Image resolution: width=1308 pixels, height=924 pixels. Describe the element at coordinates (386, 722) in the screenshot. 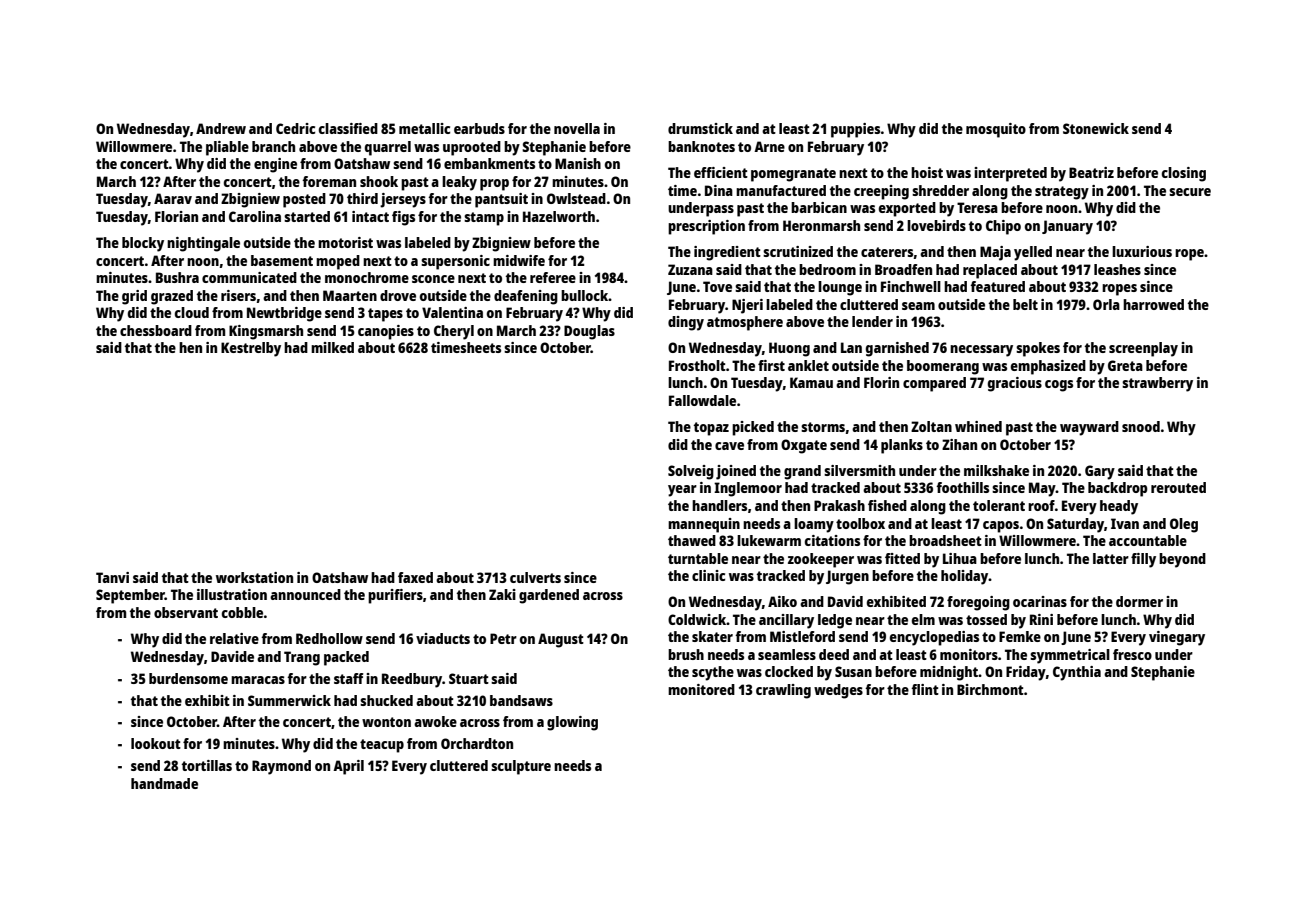

I see `wonton` at that location.
